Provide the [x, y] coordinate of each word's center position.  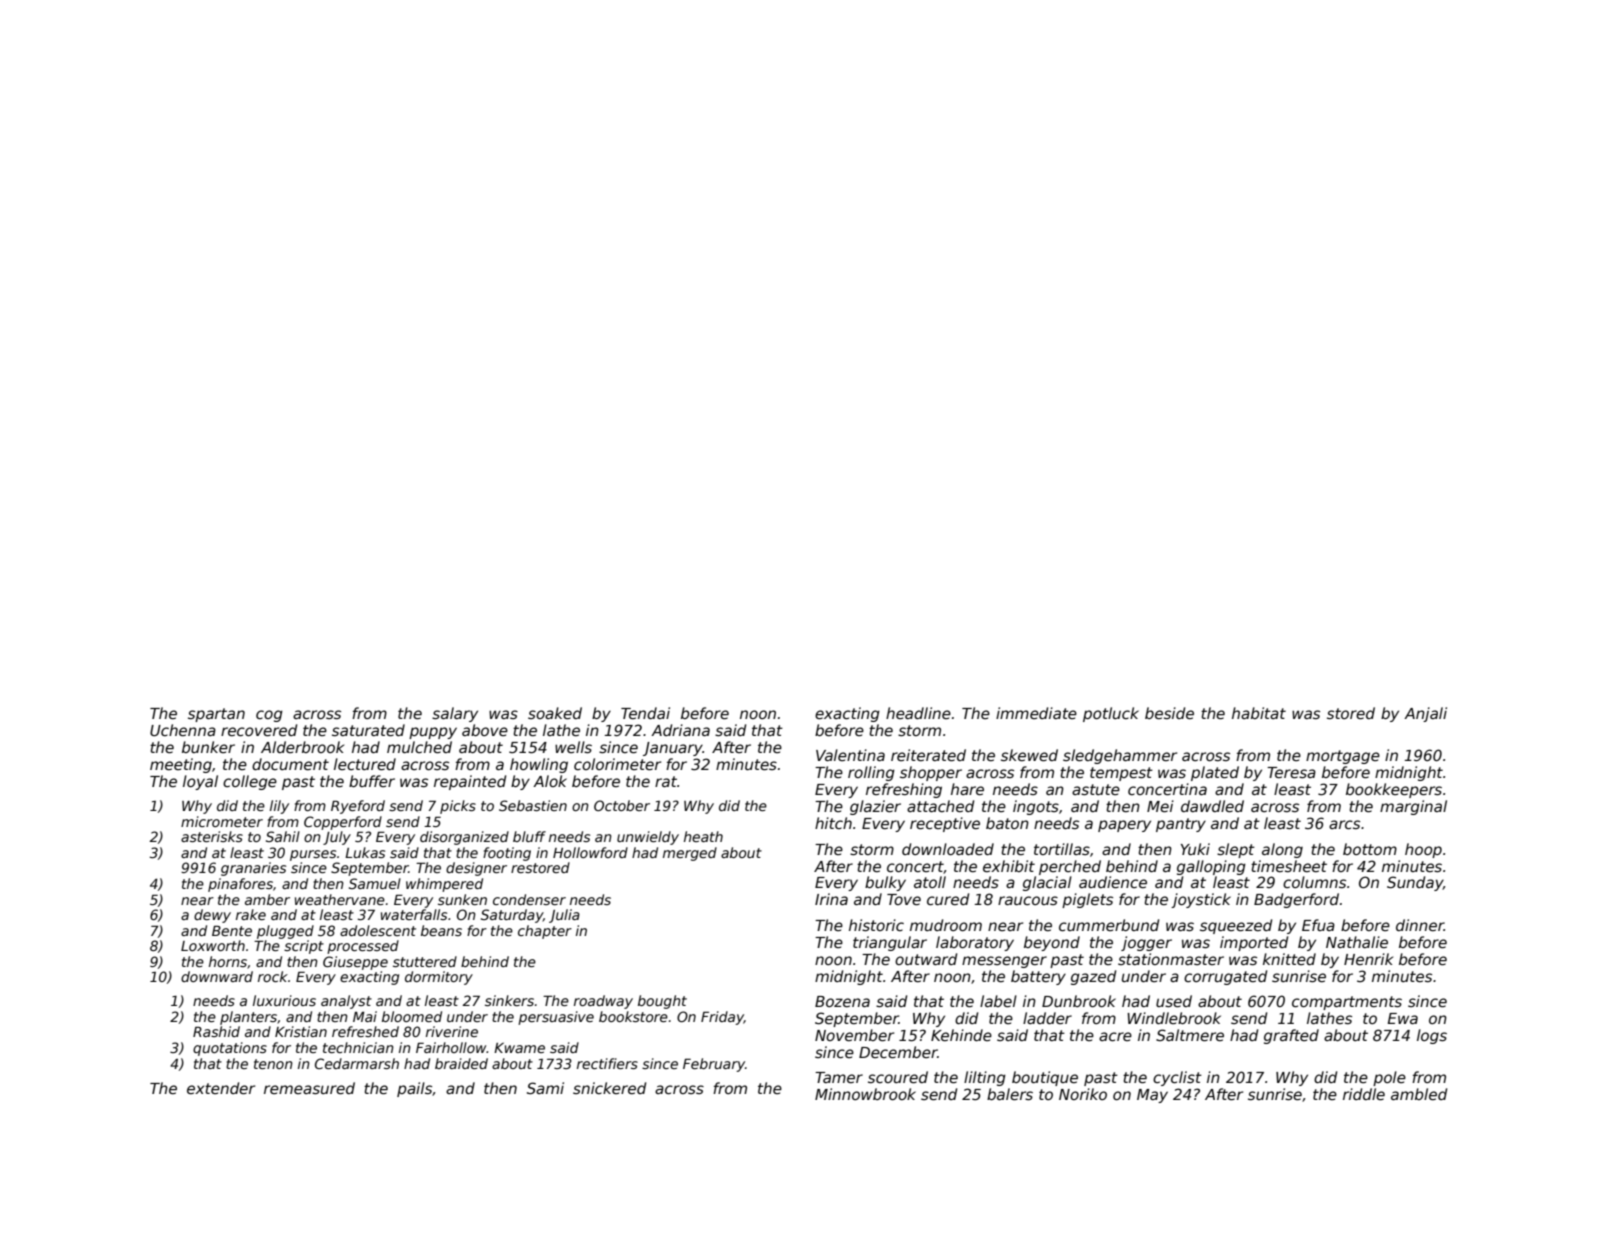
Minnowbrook [865, 1094]
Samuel [375, 883]
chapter [545, 932]
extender [221, 1088]
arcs [1344, 824]
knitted [1289, 959]
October [622, 805]
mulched [419, 747]
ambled [1419, 1094]
